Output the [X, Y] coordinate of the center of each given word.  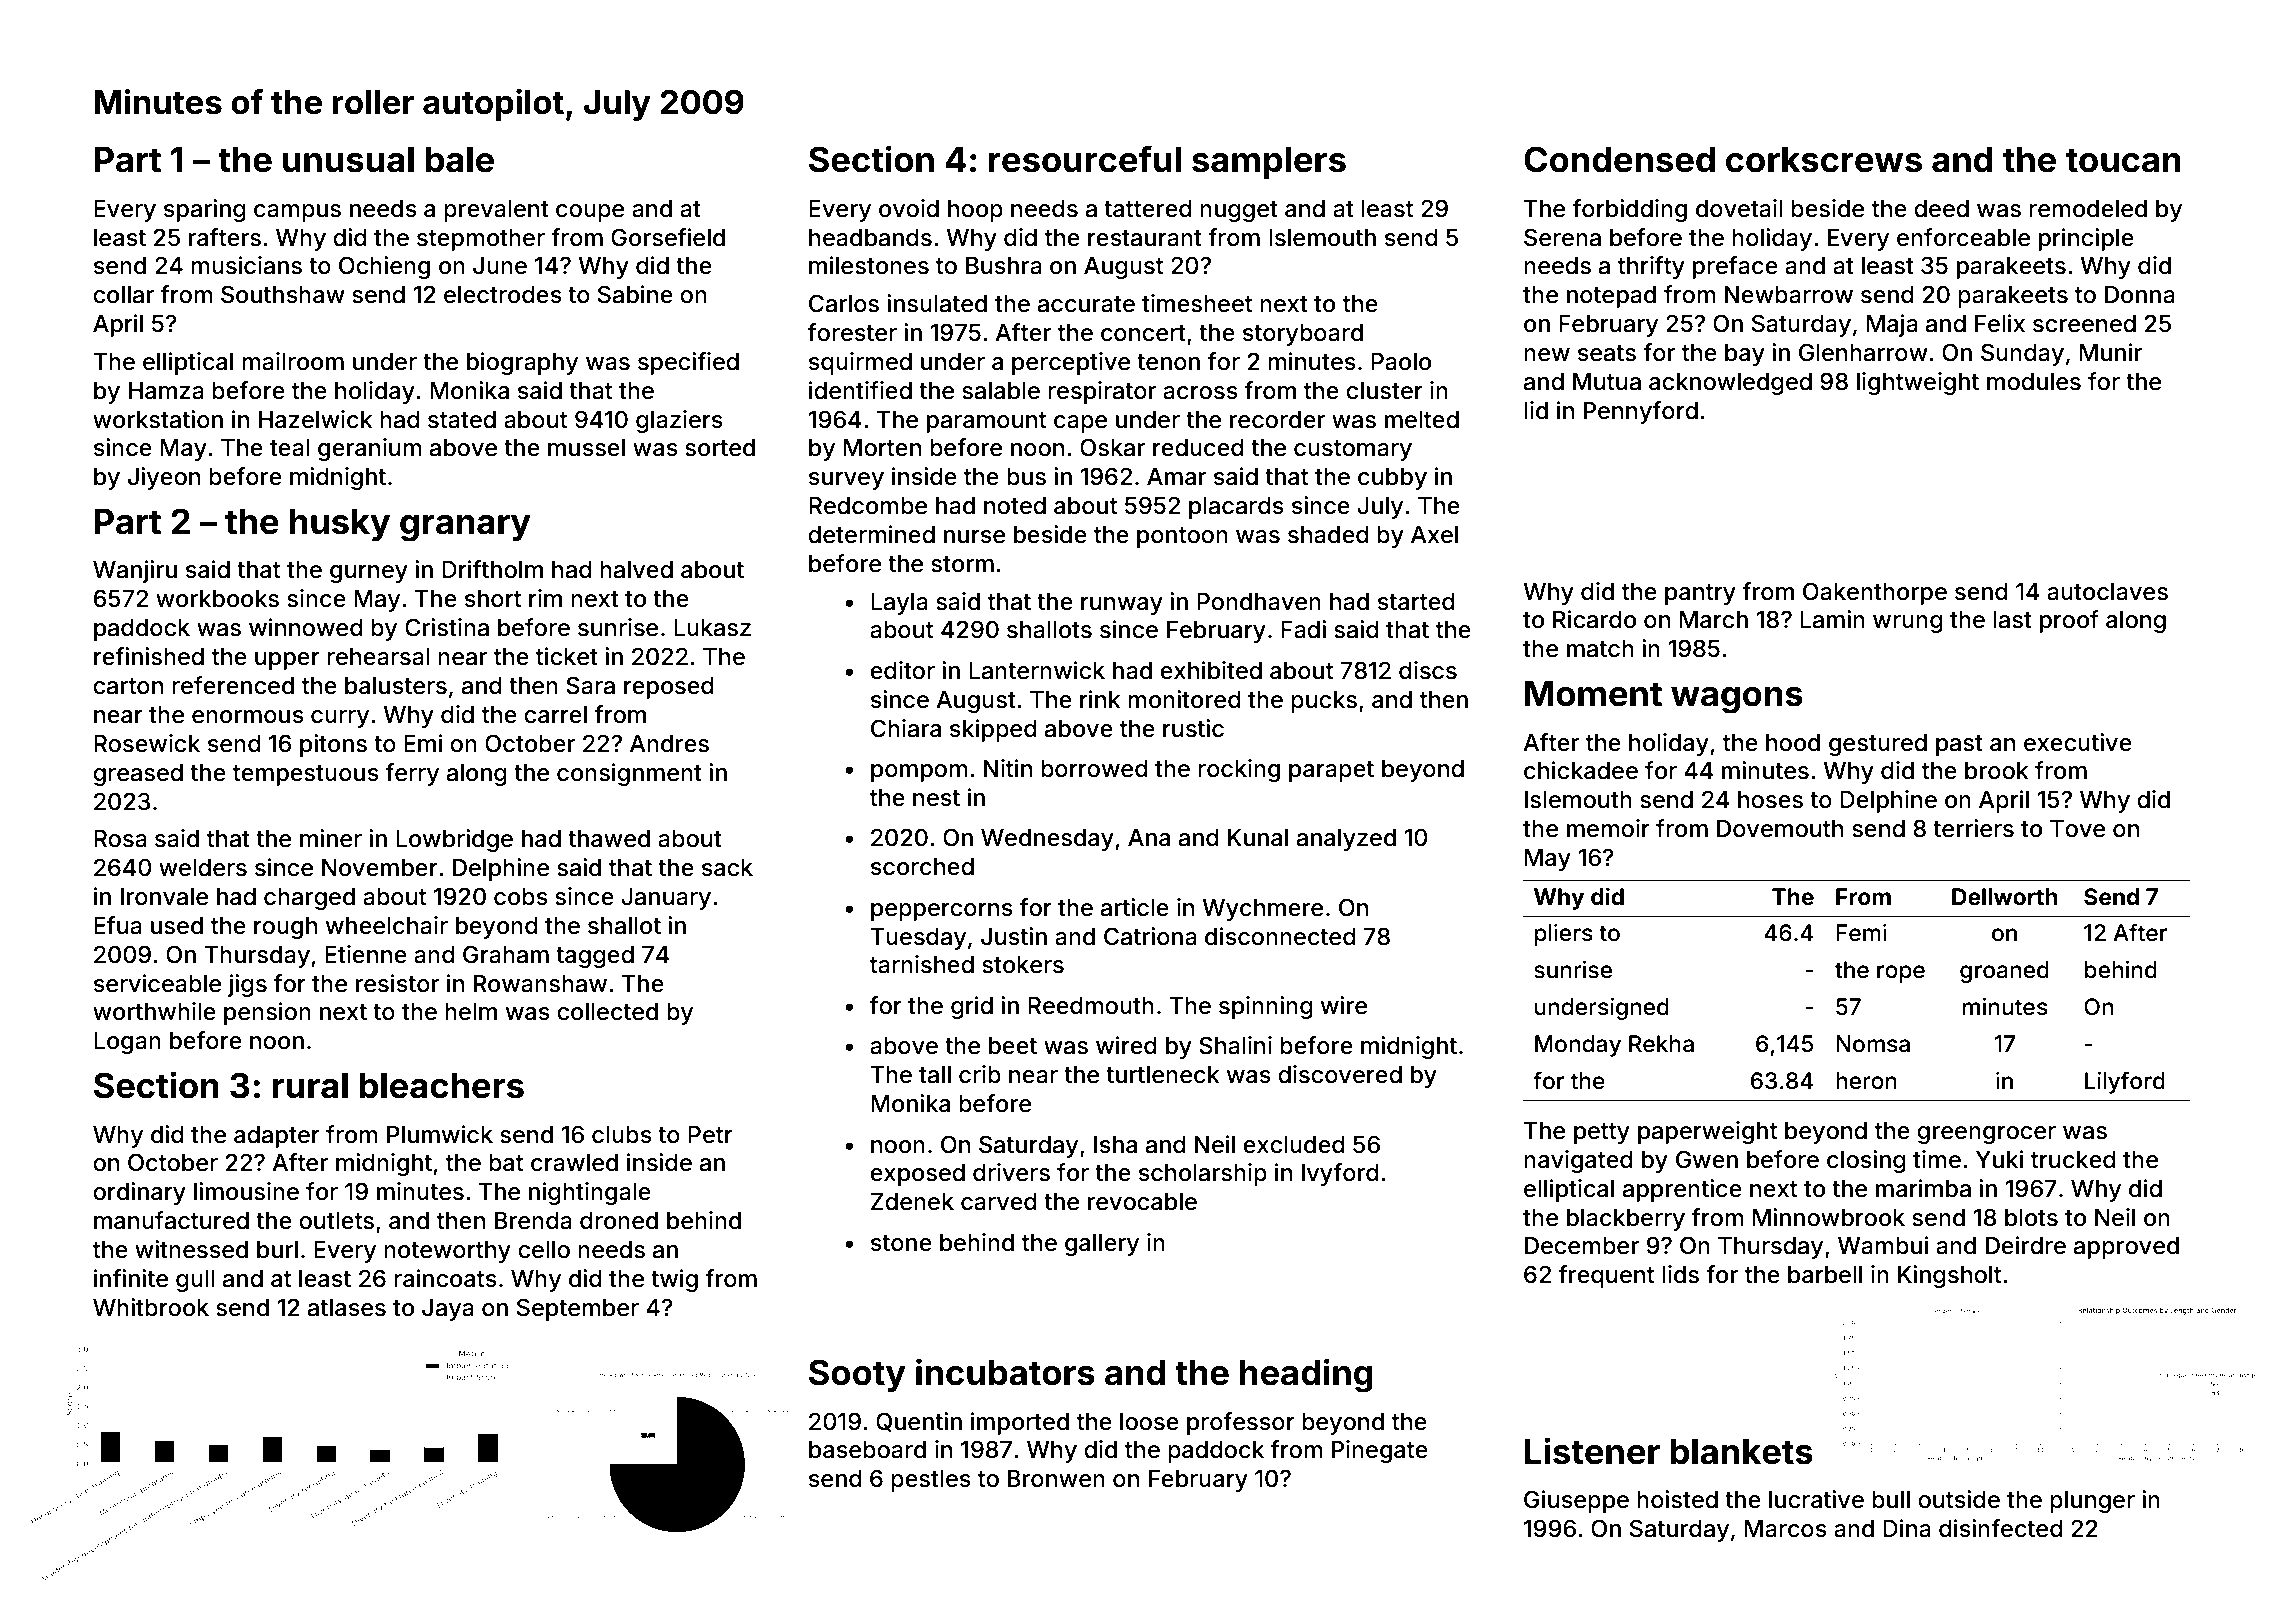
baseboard [867, 1450]
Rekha [1661, 1044]
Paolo [1401, 362]
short [493, 599]
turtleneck [1163, 1075]
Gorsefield [668, 237]
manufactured [171, 1220]
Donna [2140, 295]
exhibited [1211, 670]
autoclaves [2107, 592]
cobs [521, 897]
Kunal [1258, 838]
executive [2078, 742]
